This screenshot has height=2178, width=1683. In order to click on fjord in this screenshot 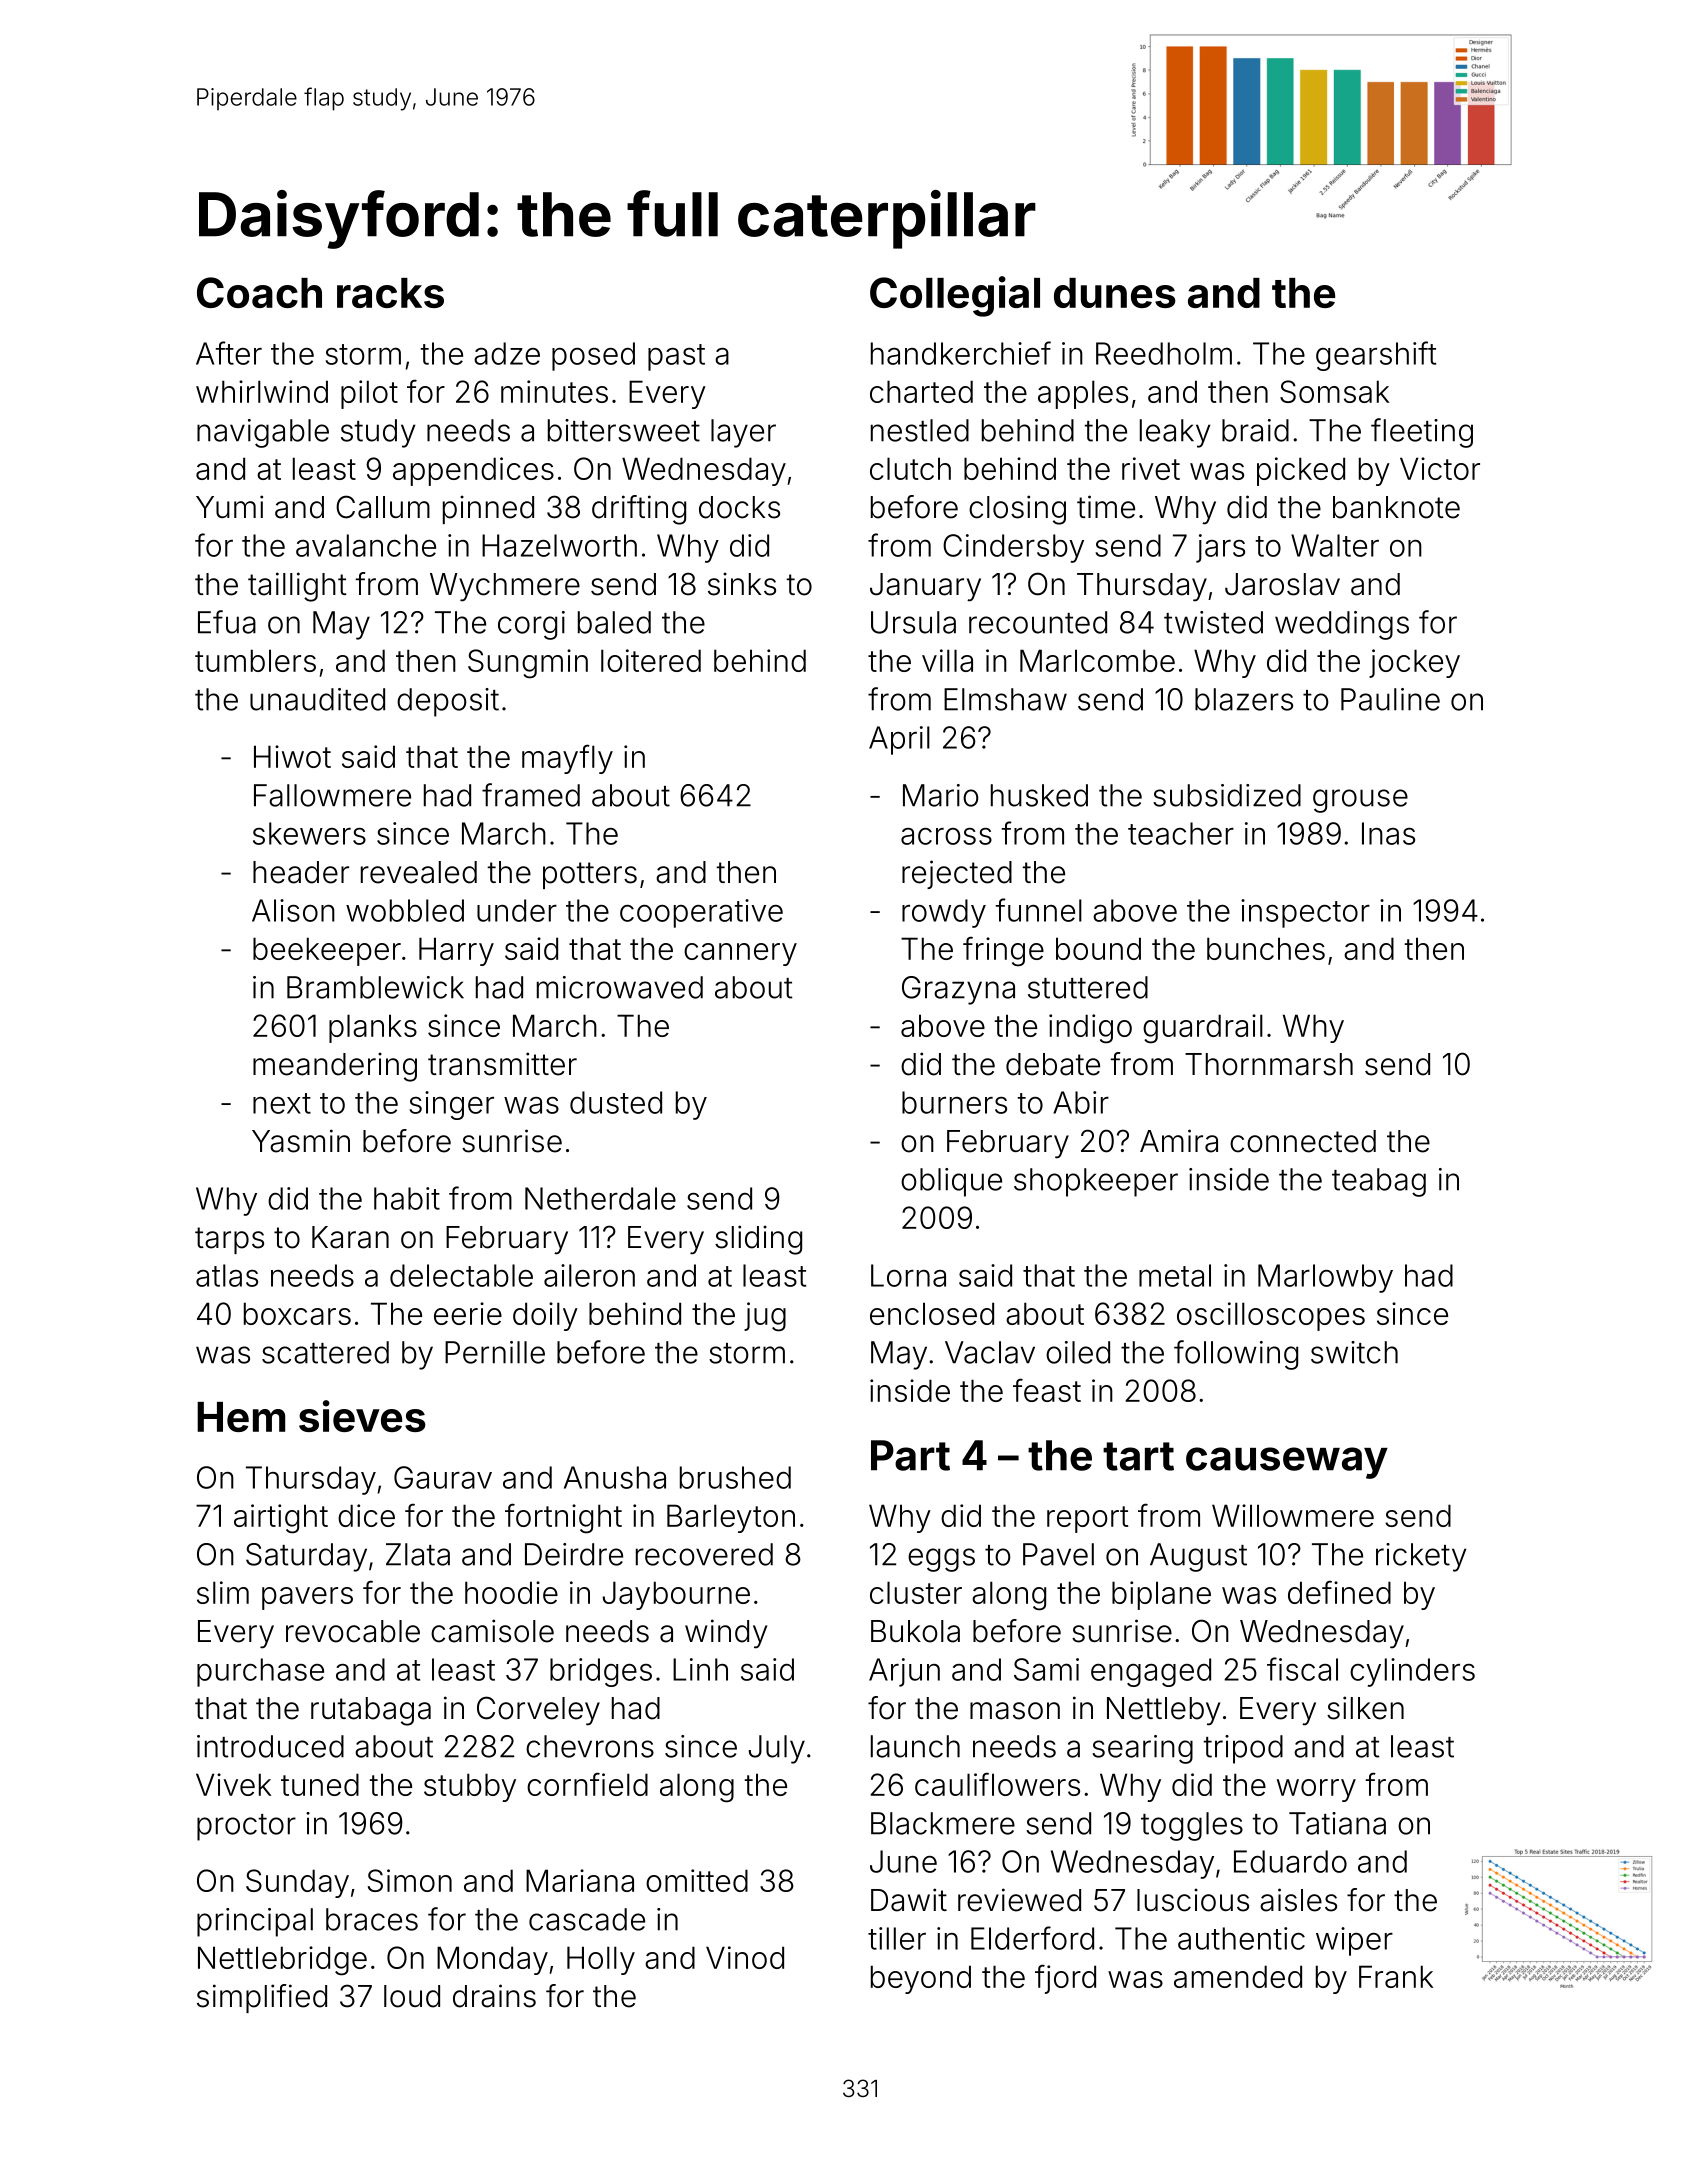, I will do `click(1065, 1979)`.
